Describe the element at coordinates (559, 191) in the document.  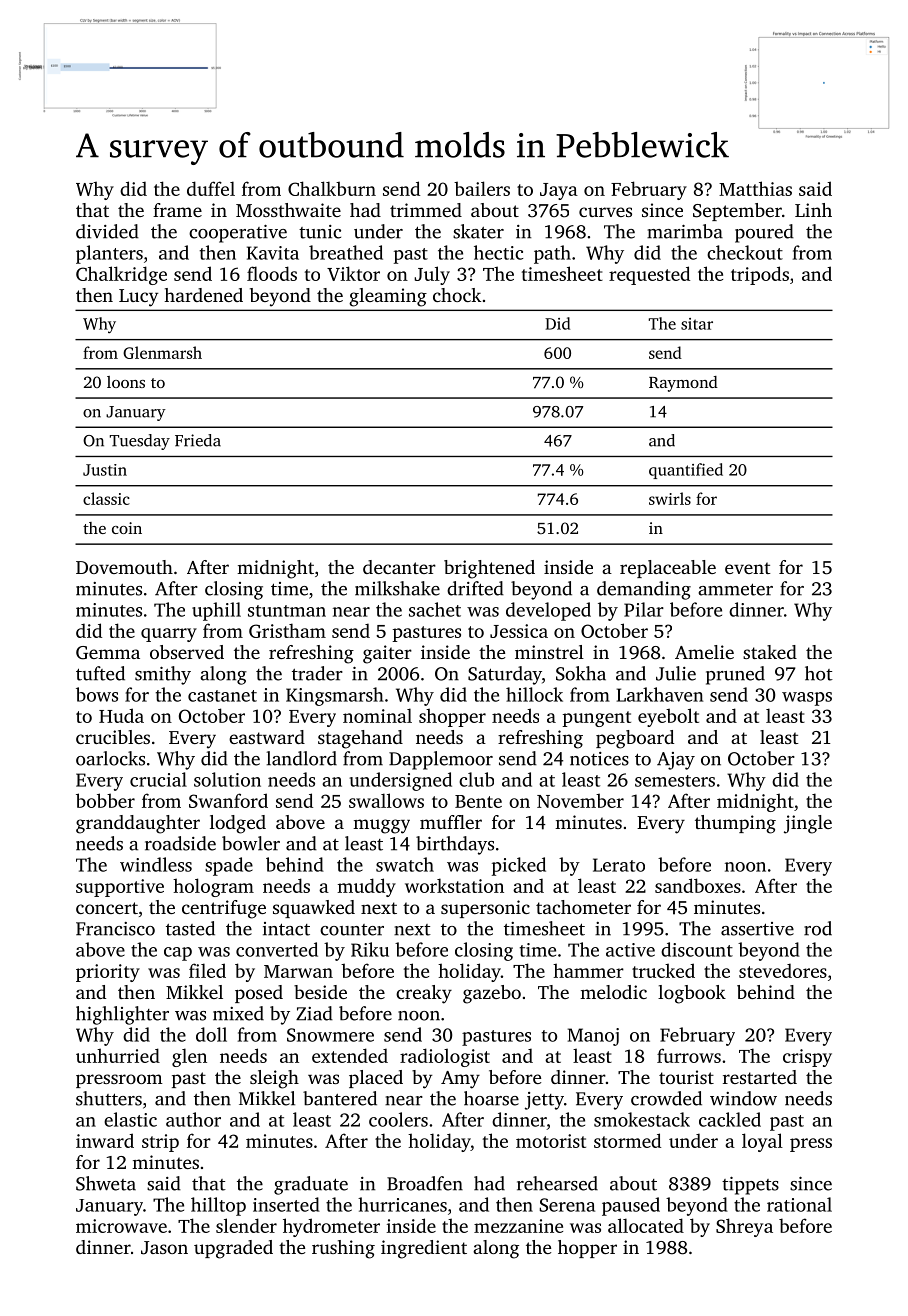
I see `Jaya` at that location.
